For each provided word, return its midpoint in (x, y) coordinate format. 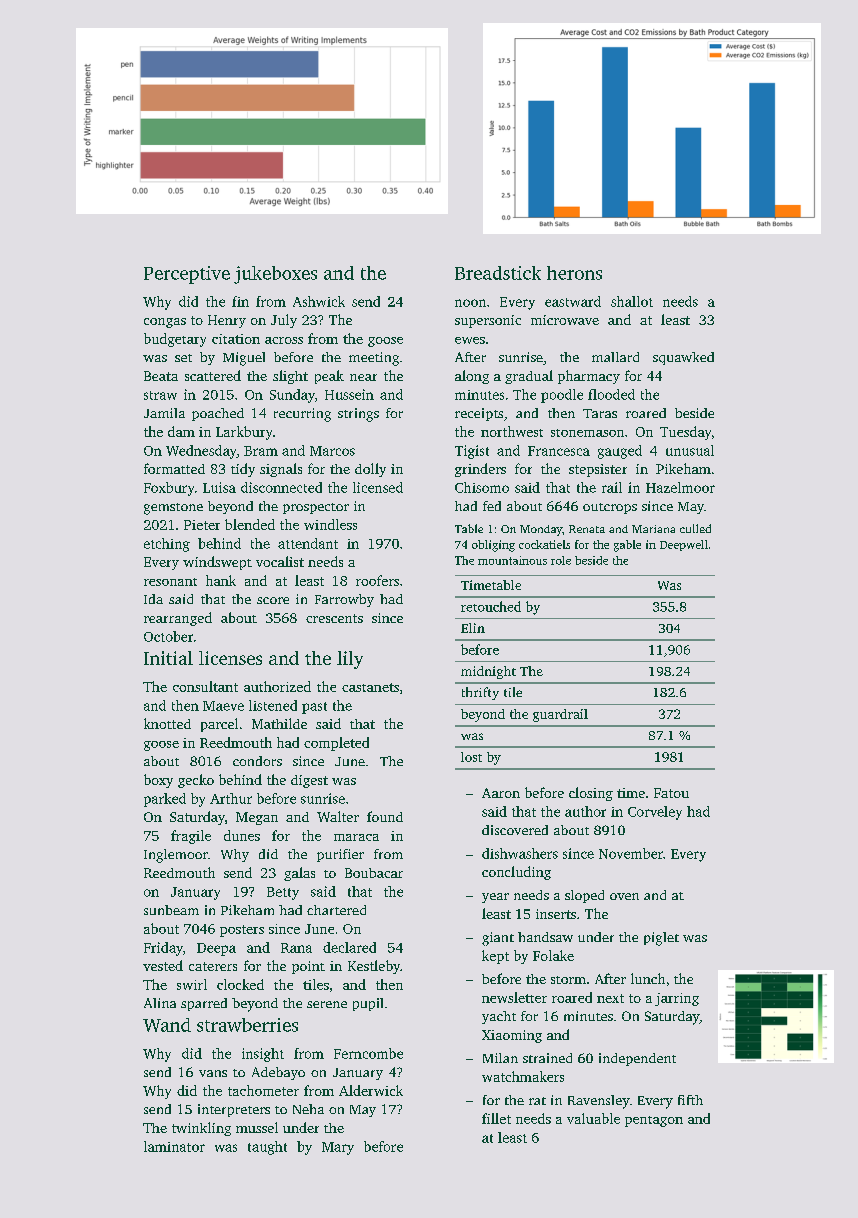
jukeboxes (275, 275)
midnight (488, 672)
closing (591, 794)
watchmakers (523, 1076)
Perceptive (187, 275)
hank (221, 580)
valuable (593, 1118)
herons (574, 273)
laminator (174, 1146)
